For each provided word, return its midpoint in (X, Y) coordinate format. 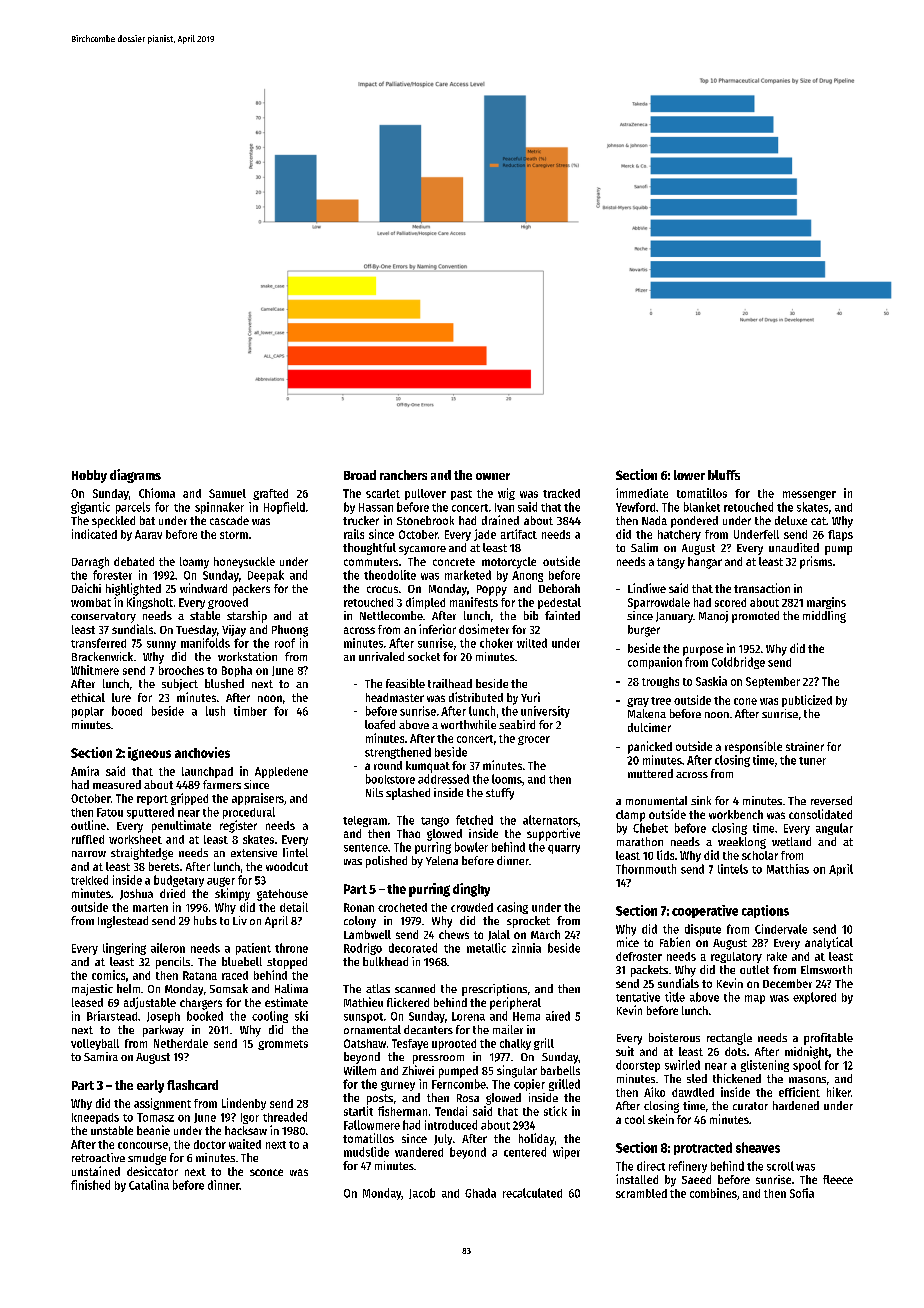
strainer (805, 746)
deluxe (791, 520)
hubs (205, 920)
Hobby (89, 476)
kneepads (95, 1118)
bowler (471, 847)
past (461, 495)
